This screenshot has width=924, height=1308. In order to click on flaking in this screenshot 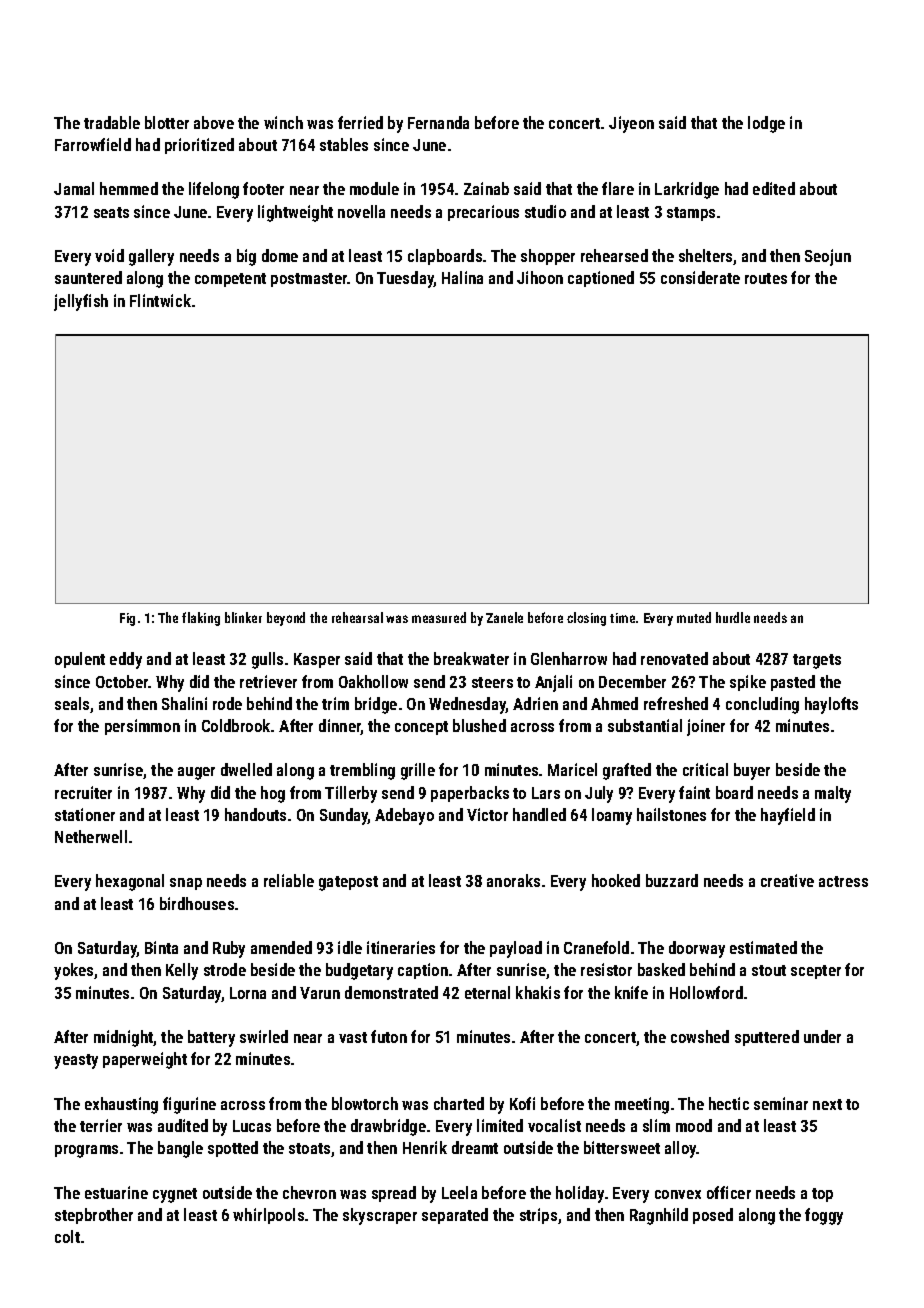, I will do `click(201, 619)`.
